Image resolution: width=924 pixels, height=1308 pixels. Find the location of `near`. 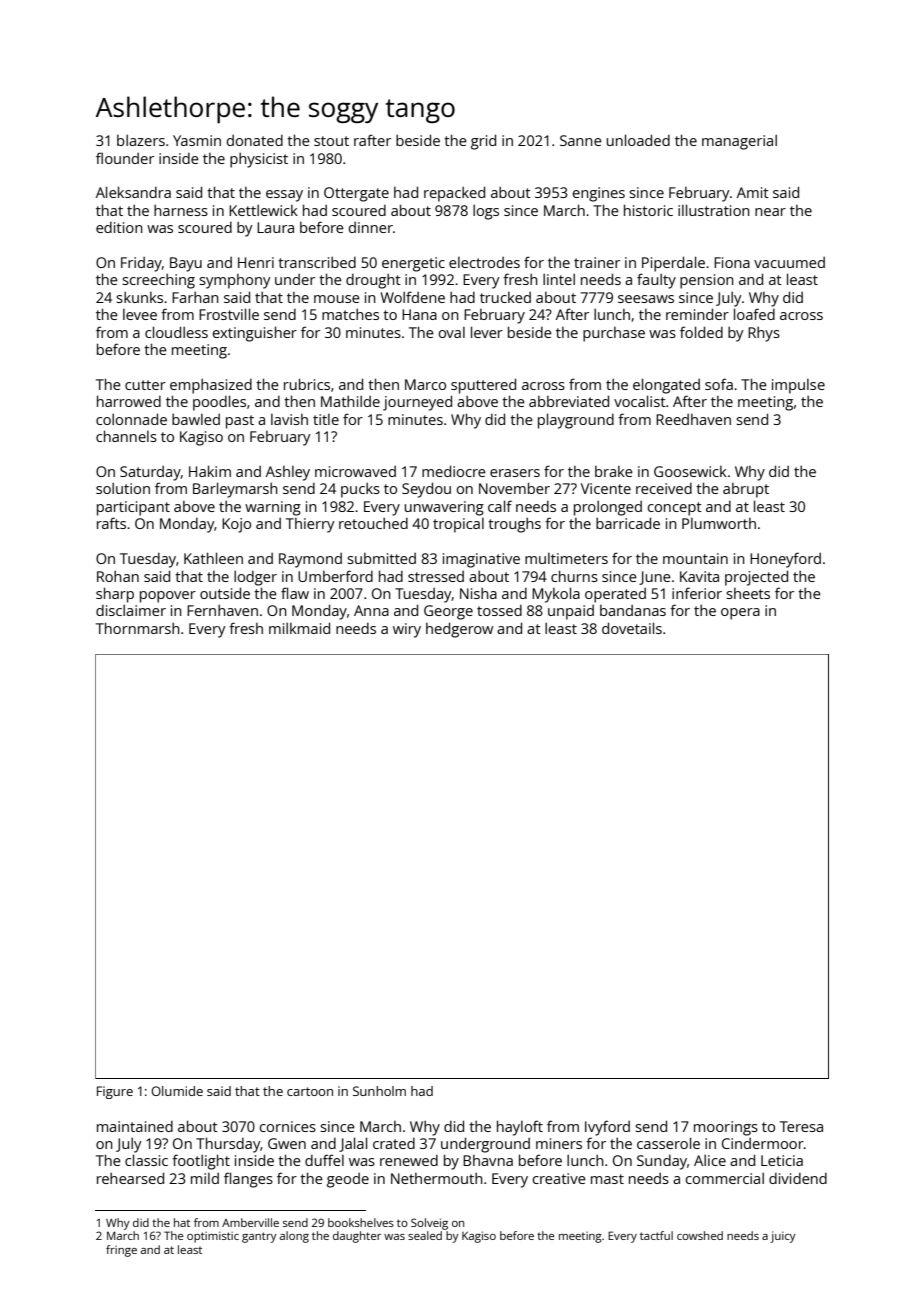

near is located at coordinates (770, 212).
